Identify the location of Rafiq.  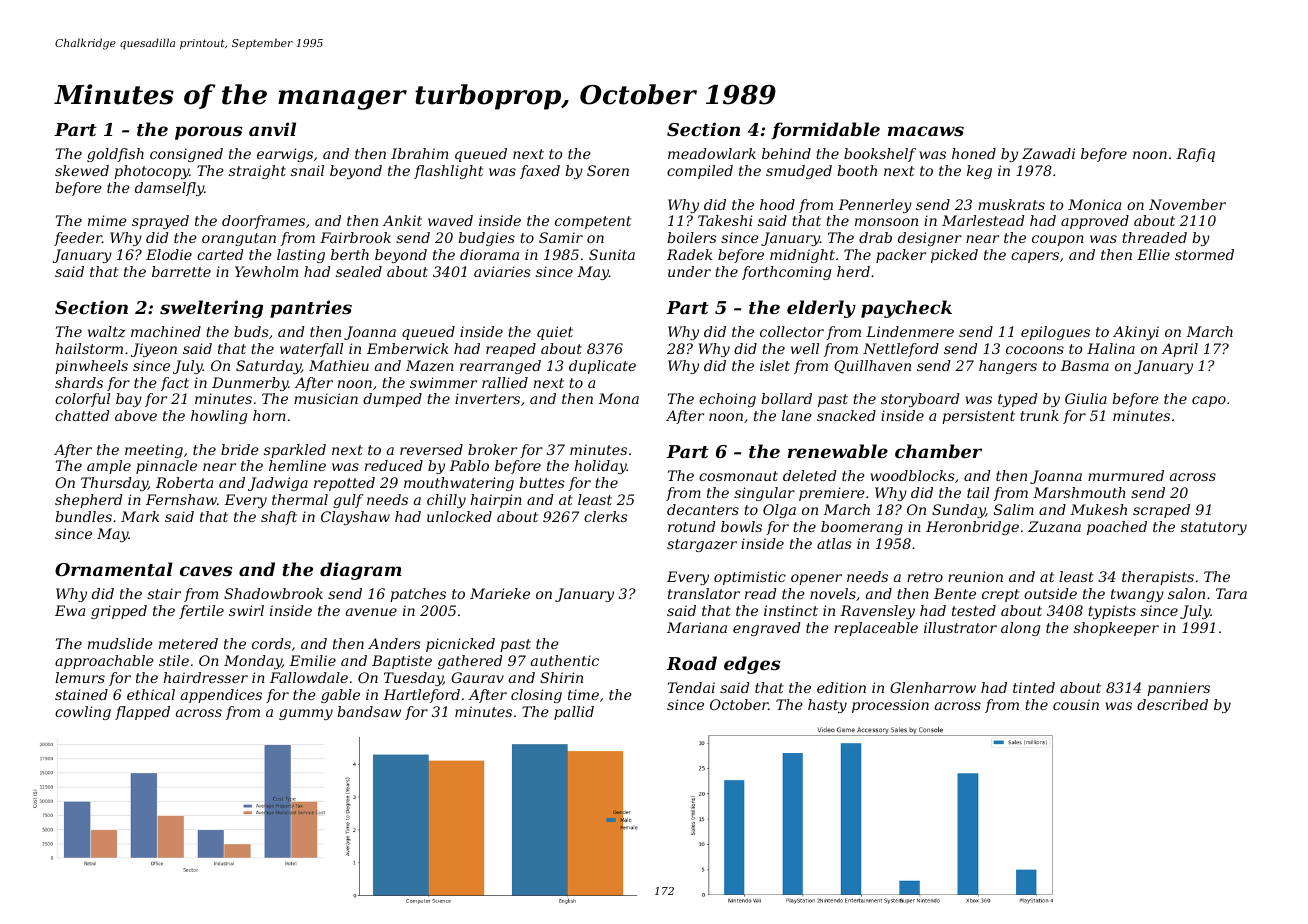
(1195, 155).
